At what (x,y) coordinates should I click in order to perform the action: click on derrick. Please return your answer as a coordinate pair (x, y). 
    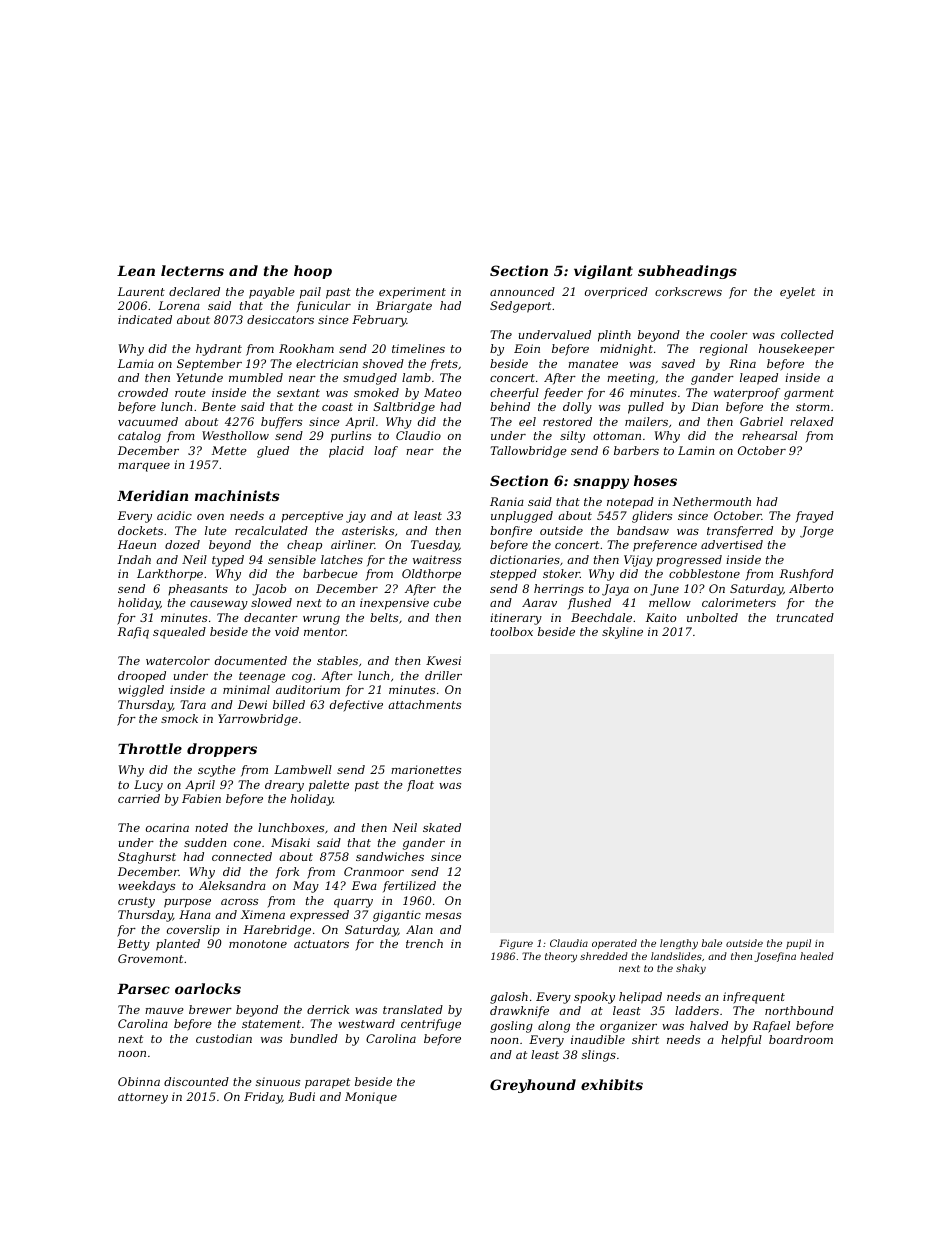
    Looking at the image, I should click on (328, 1009).
